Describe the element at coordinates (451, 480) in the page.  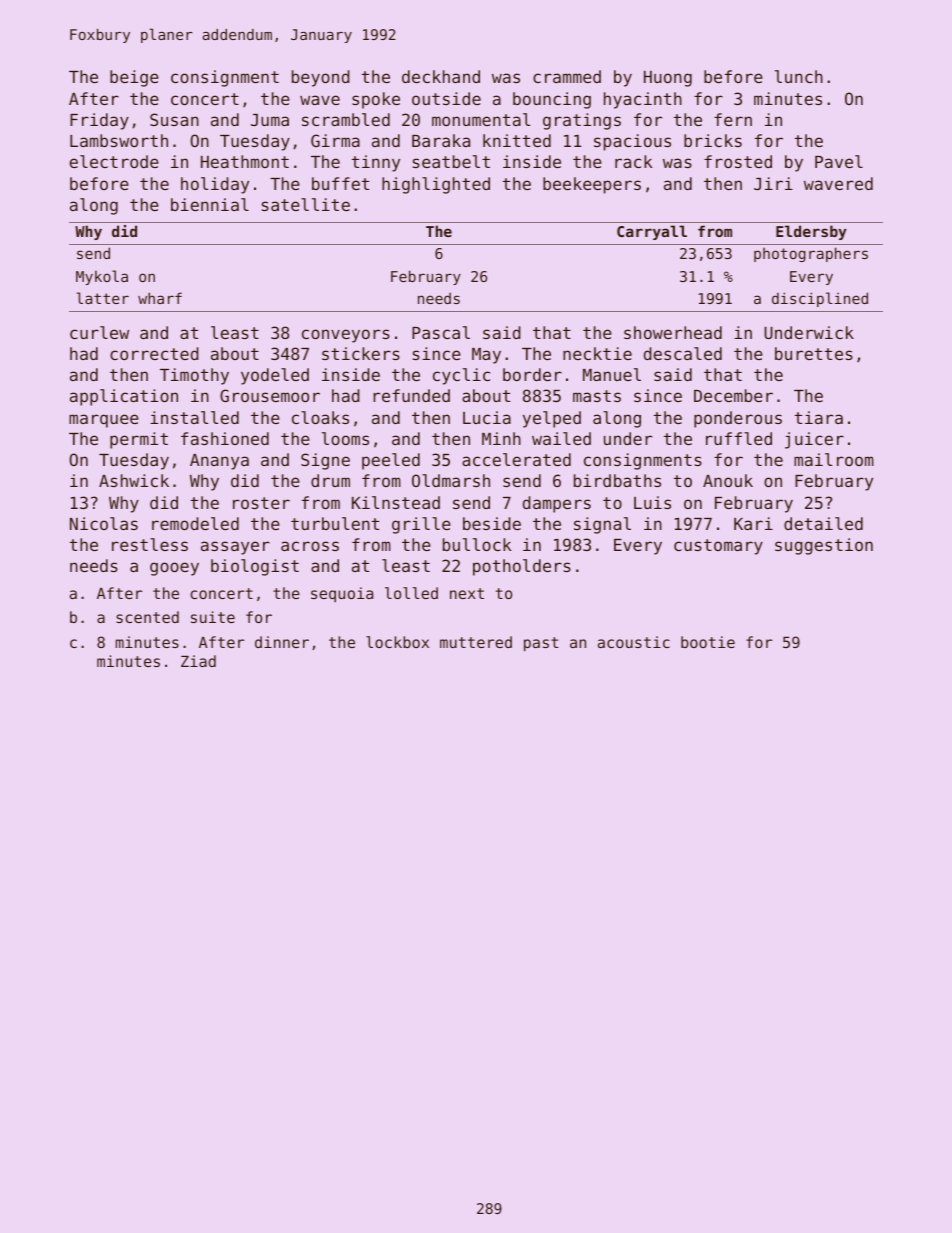
I see `Oldmarsh` at that location.
